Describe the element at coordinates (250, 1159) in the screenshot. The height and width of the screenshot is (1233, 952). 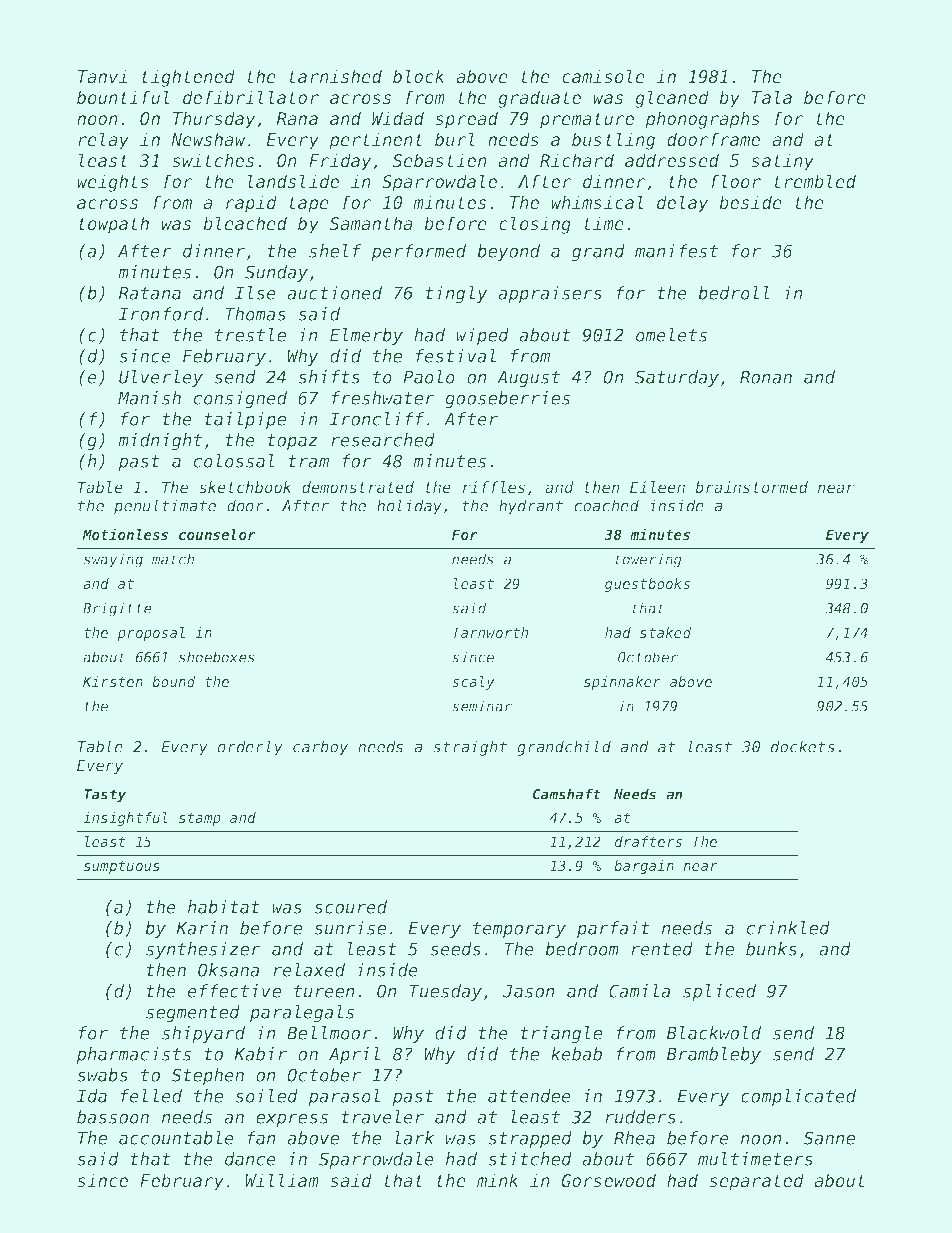
I see `dance` at that location.
